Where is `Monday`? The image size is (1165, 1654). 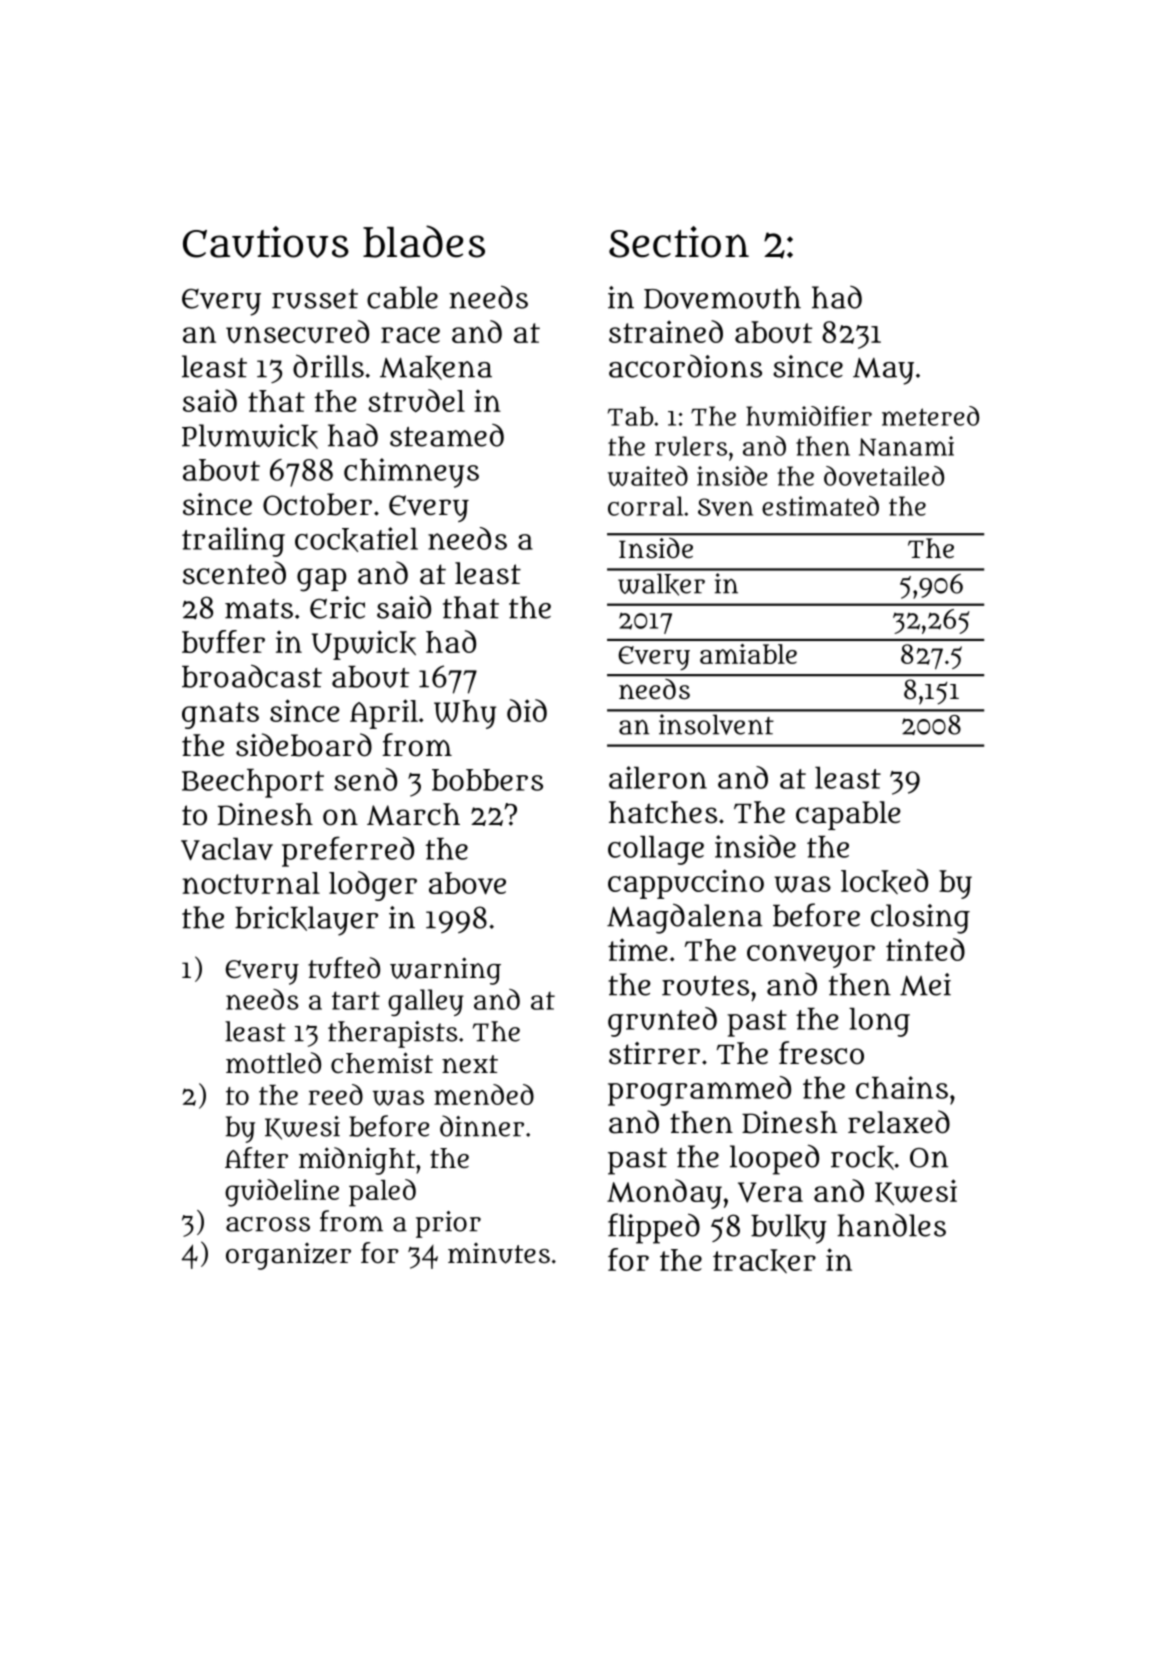 Monday is located at coordinates (664, 1194).
